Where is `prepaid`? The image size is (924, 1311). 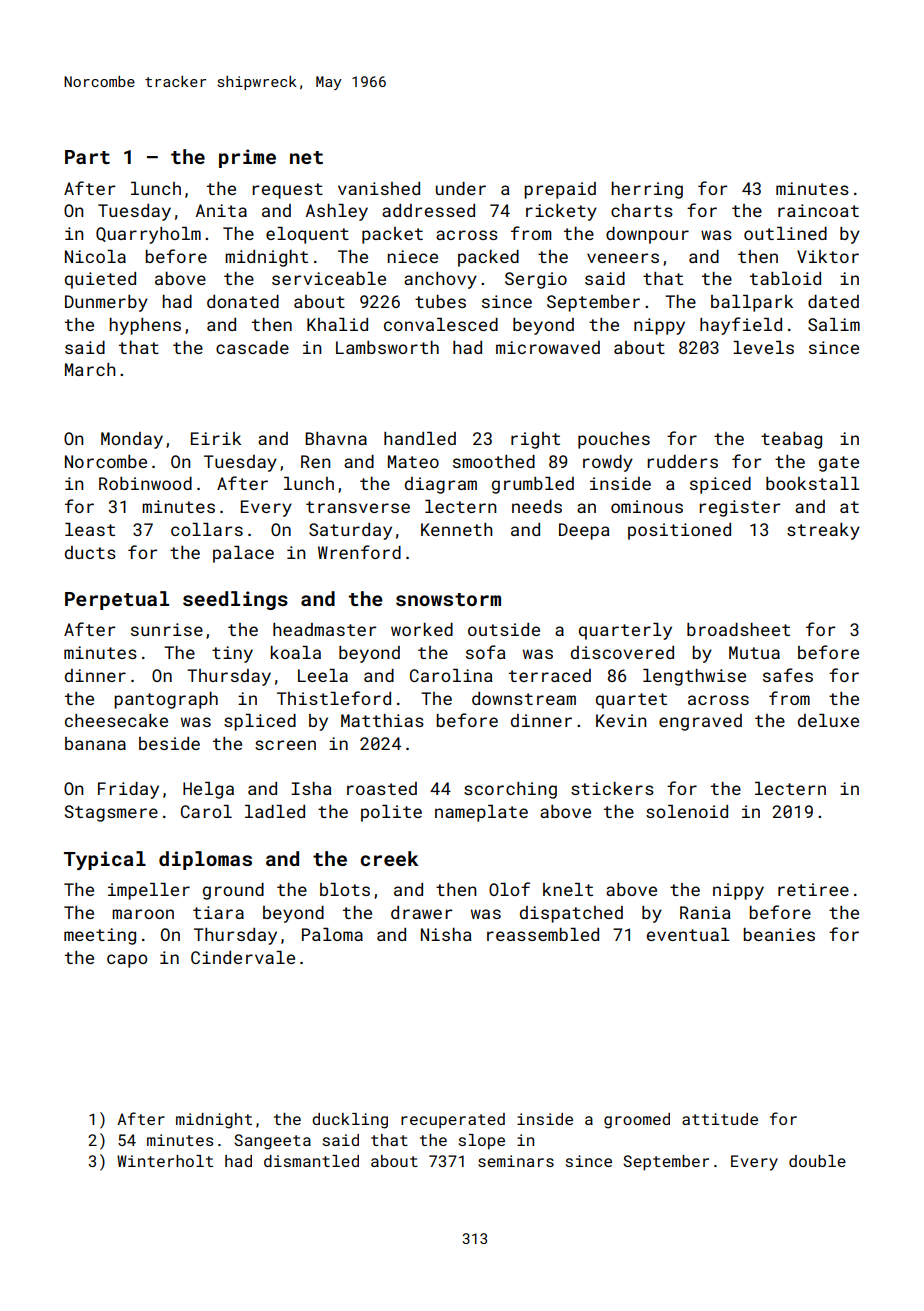 prepaid is located at coordinates (560, 190).
